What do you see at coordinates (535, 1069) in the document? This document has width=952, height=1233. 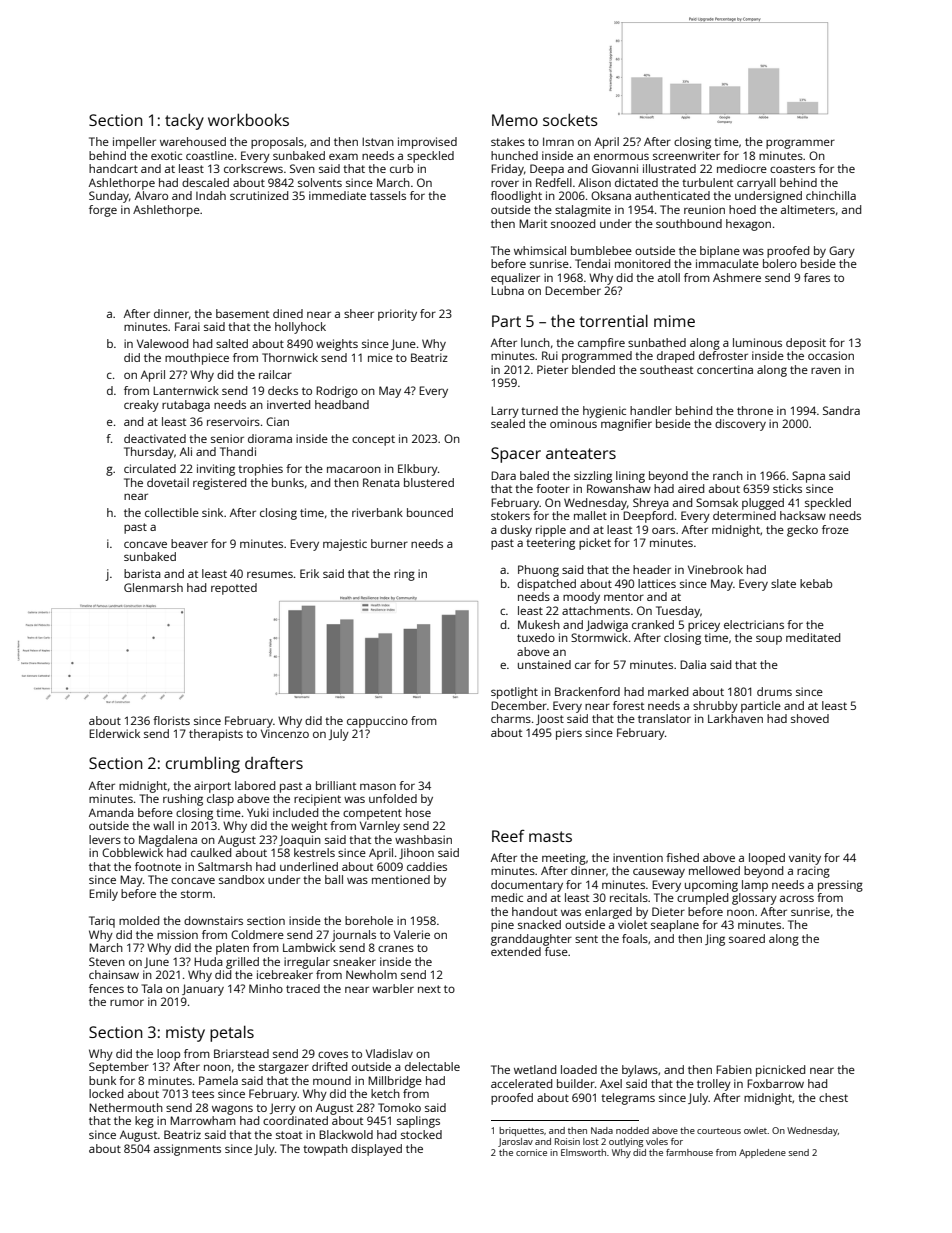 I see `wetland` at bounding box center [535, 1069].
